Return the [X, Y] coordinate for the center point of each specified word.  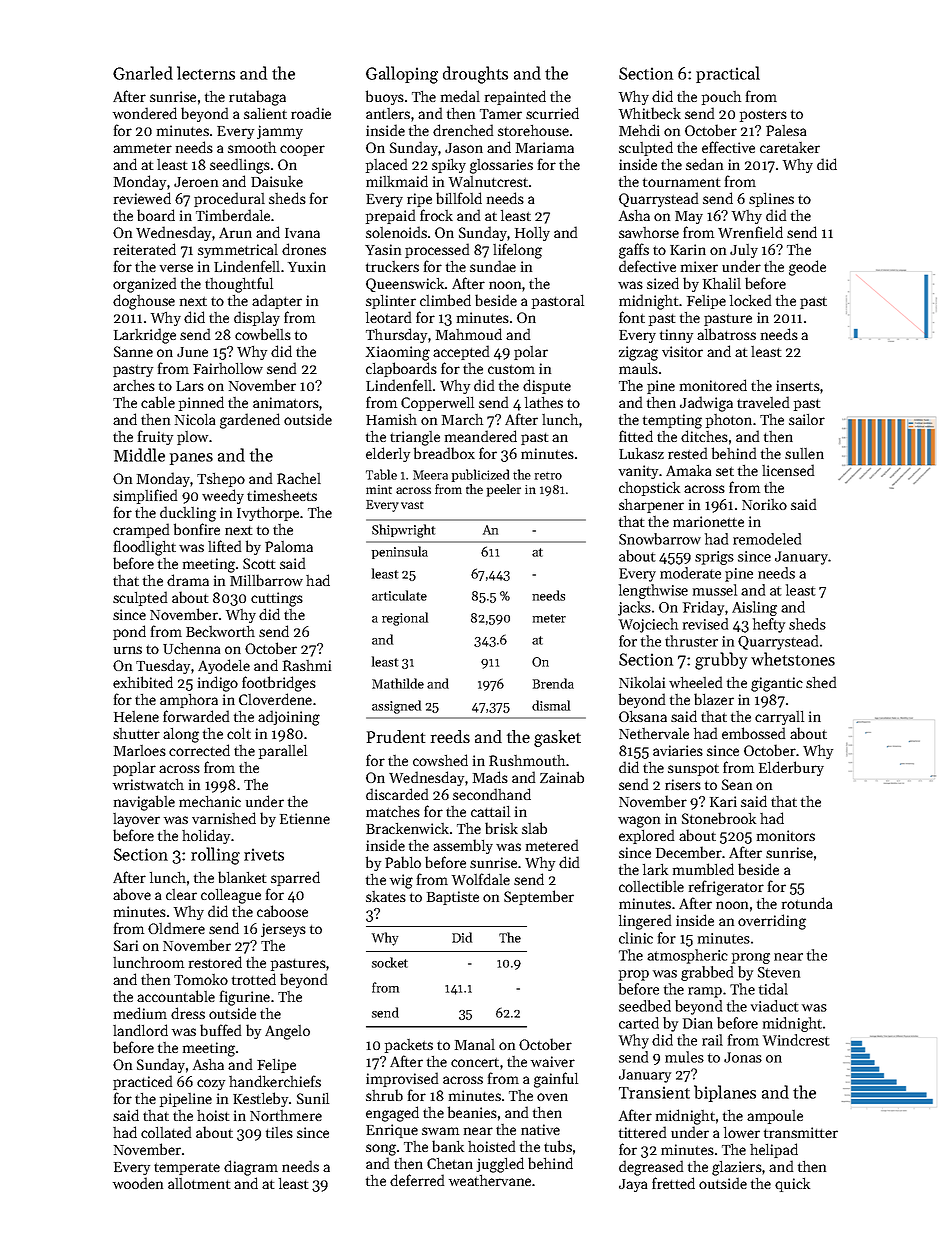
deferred [417, 1180]
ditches [704, 436]
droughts [475, 75]
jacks [634, 608]
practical [728, 74]
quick [792, 1185]
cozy [211, 1084]
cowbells [263, 334]
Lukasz [641, 453]
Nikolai [642, 682]
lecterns [206, 73]
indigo [218, 684]
